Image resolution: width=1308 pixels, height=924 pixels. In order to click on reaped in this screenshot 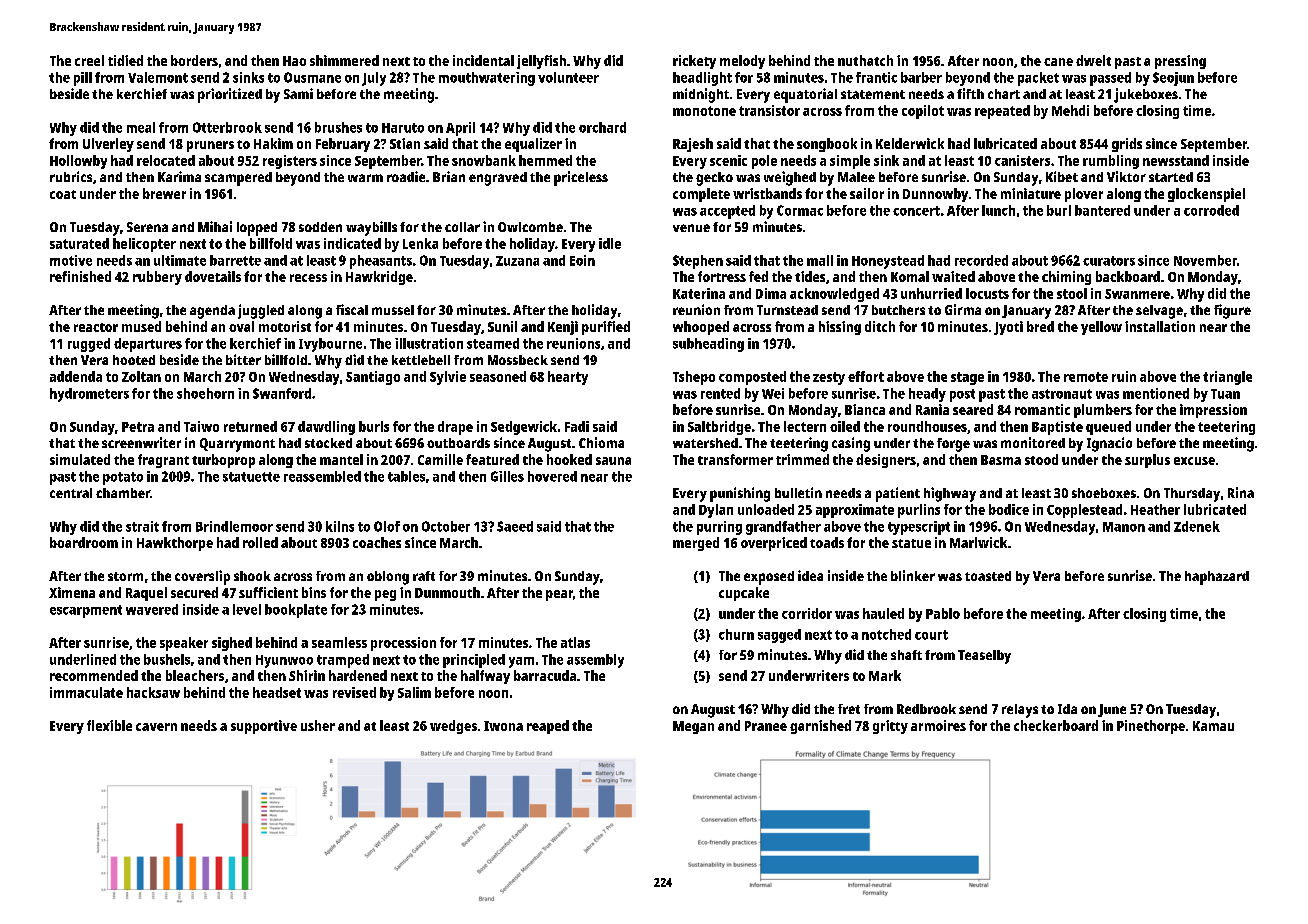, I will do `click(548, 727)`.
